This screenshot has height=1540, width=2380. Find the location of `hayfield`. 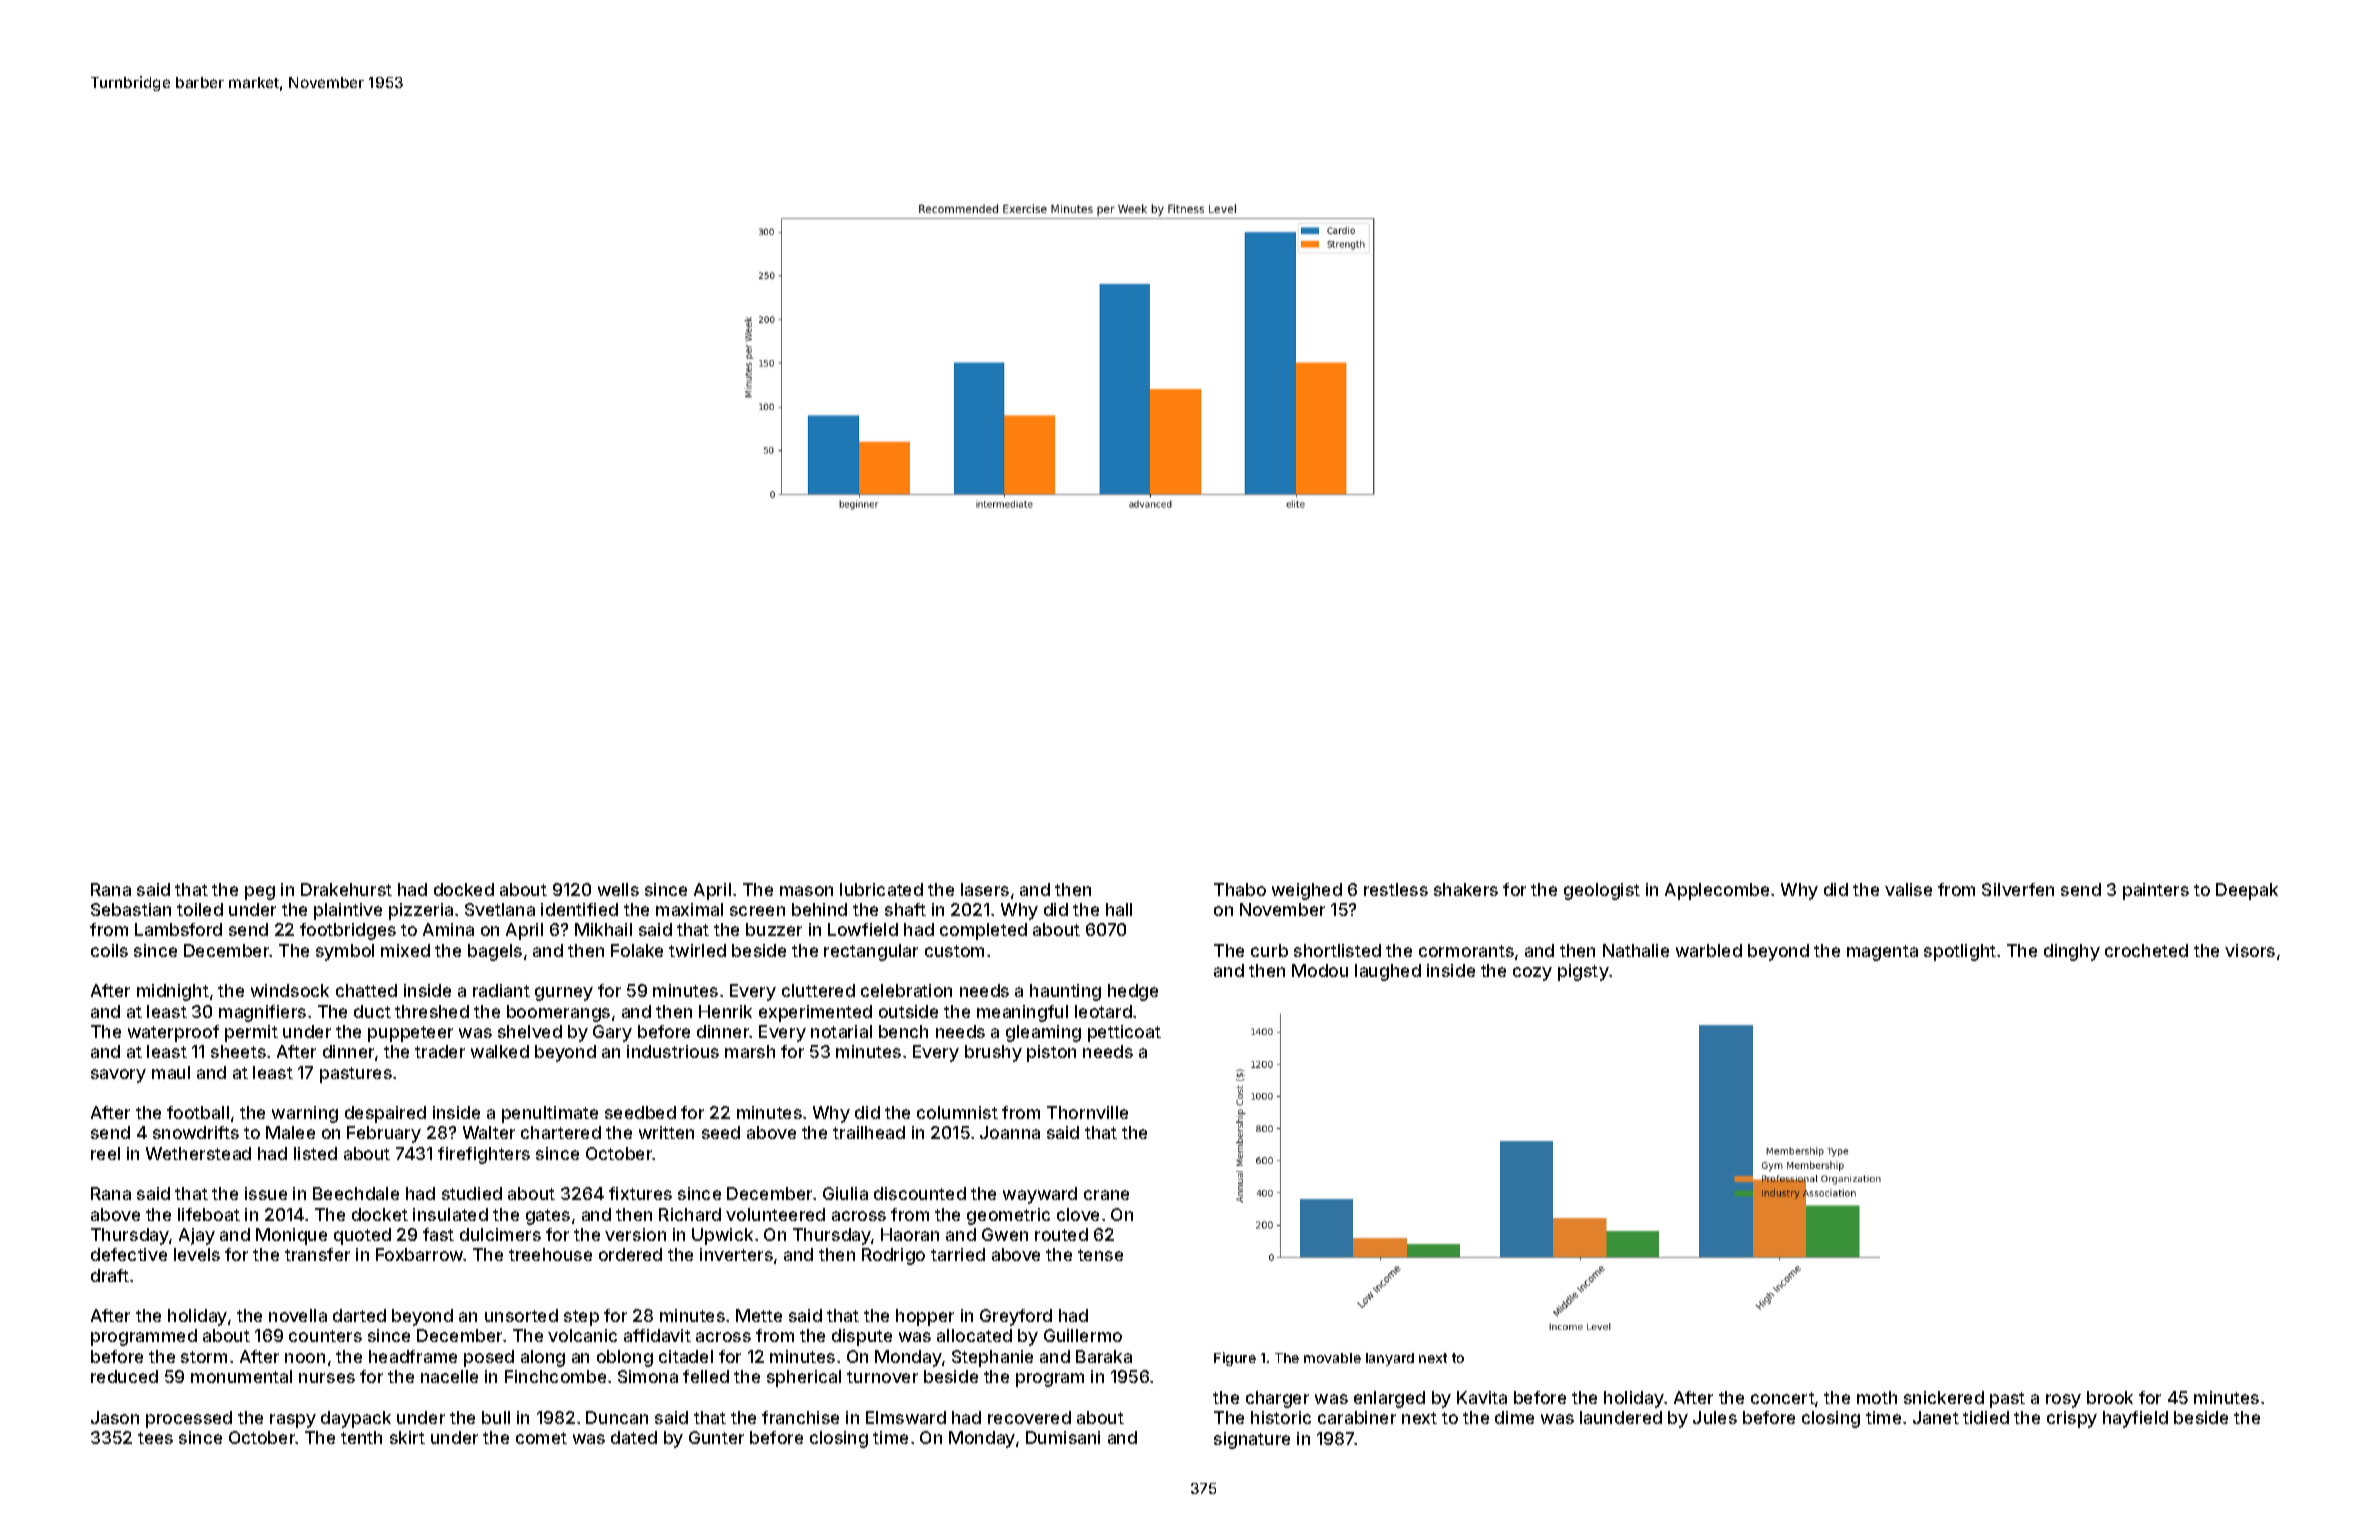

hayfield is located at coordinates (2135, 1419).
